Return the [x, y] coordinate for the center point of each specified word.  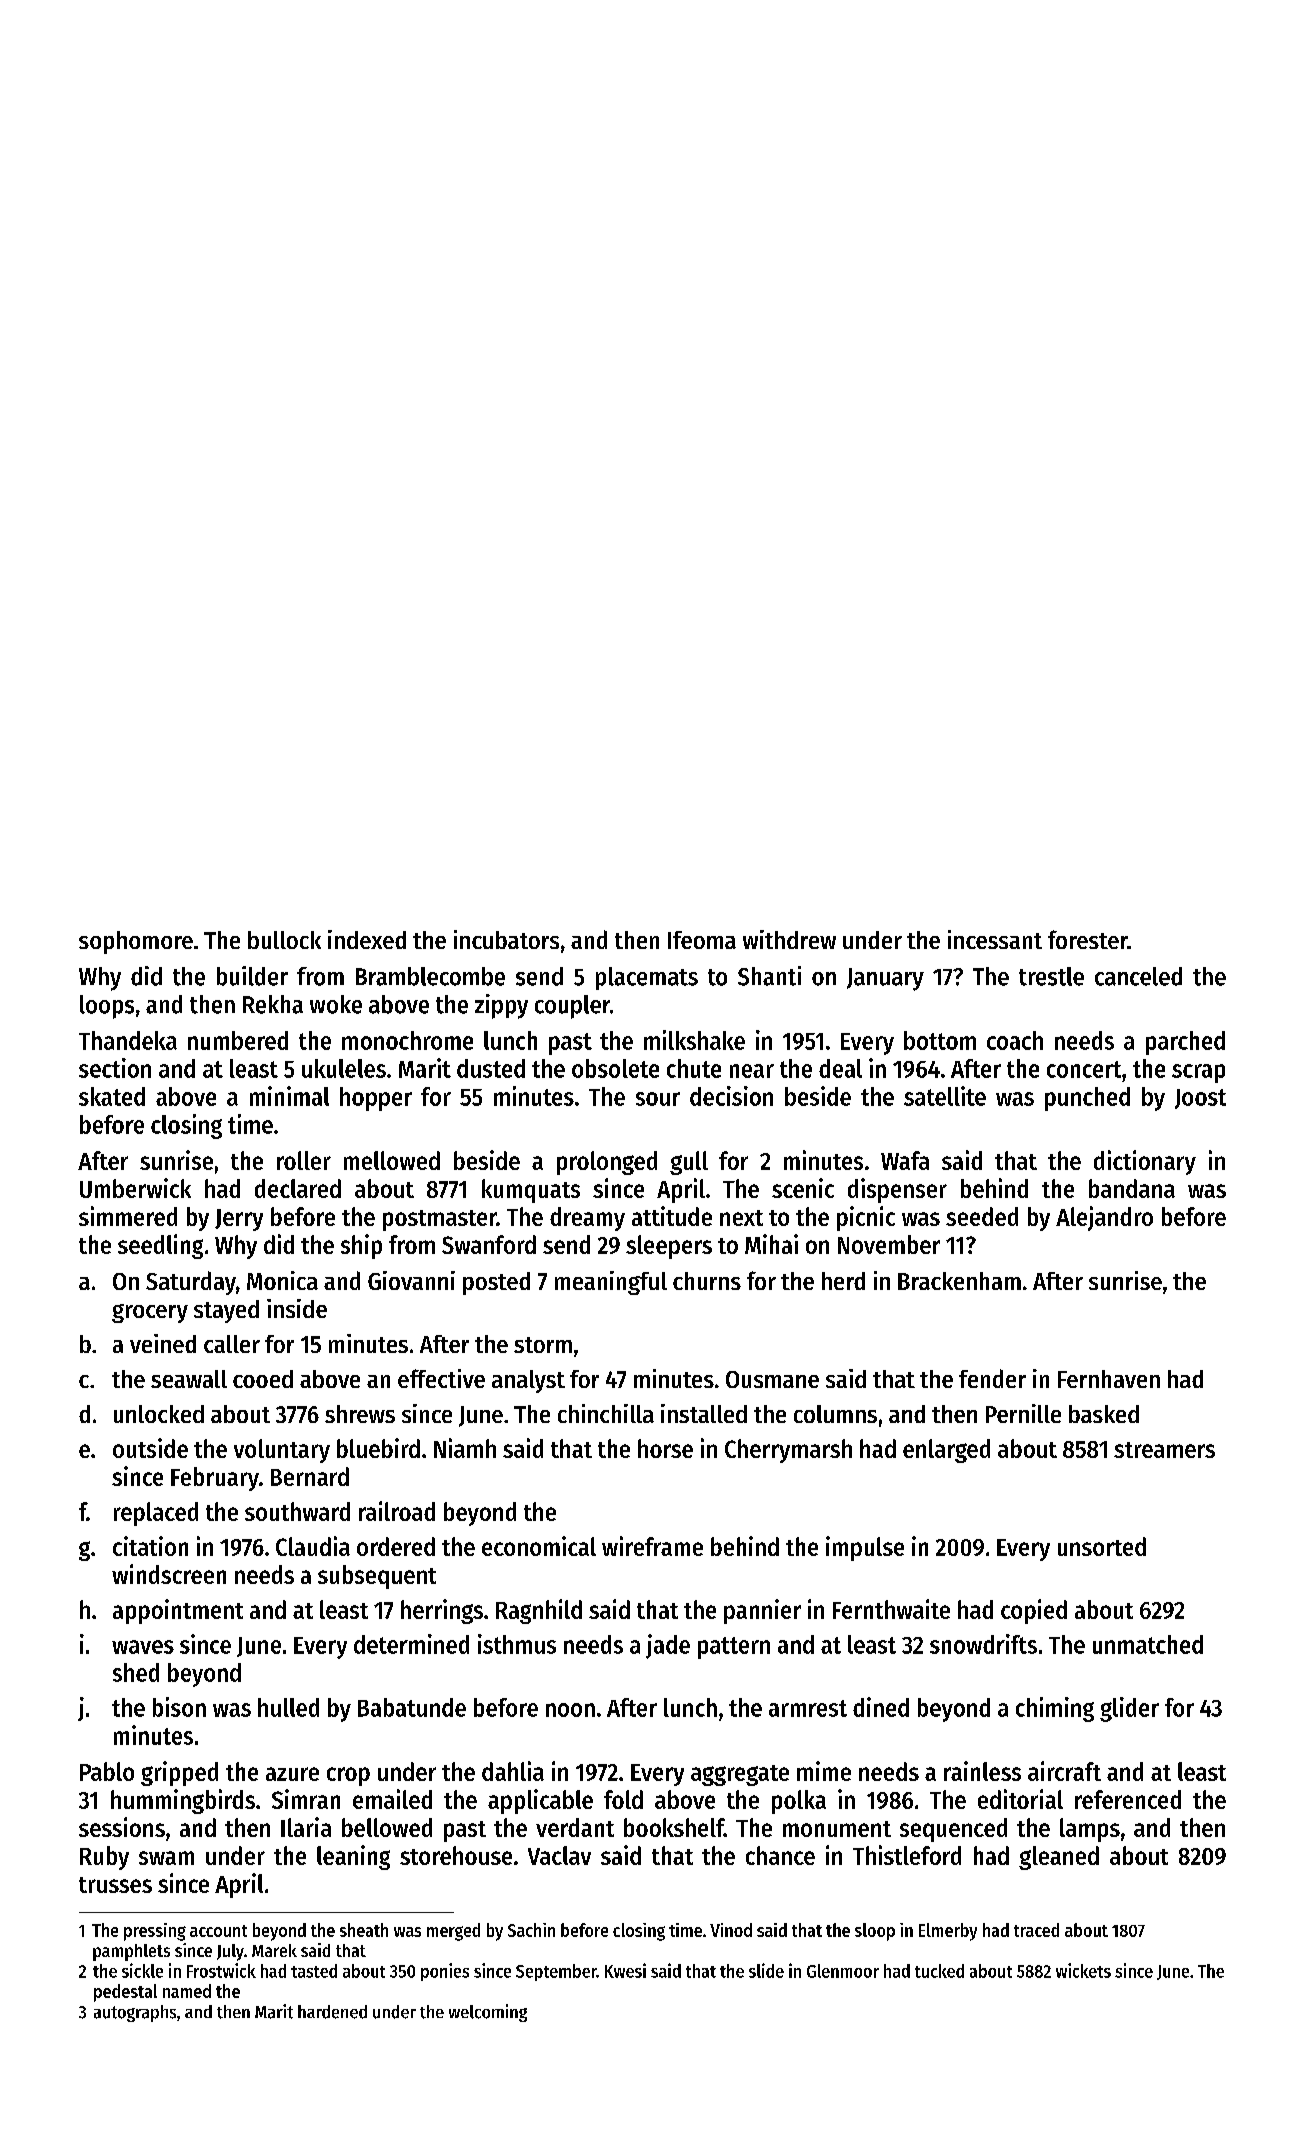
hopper [376, 1099]
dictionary [1145, 1162]
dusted [491, 1068]
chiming [1055, 1709]
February [215, 1479]
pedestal [125, 1993]
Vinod [731, 1930]
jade [668, 1646]
